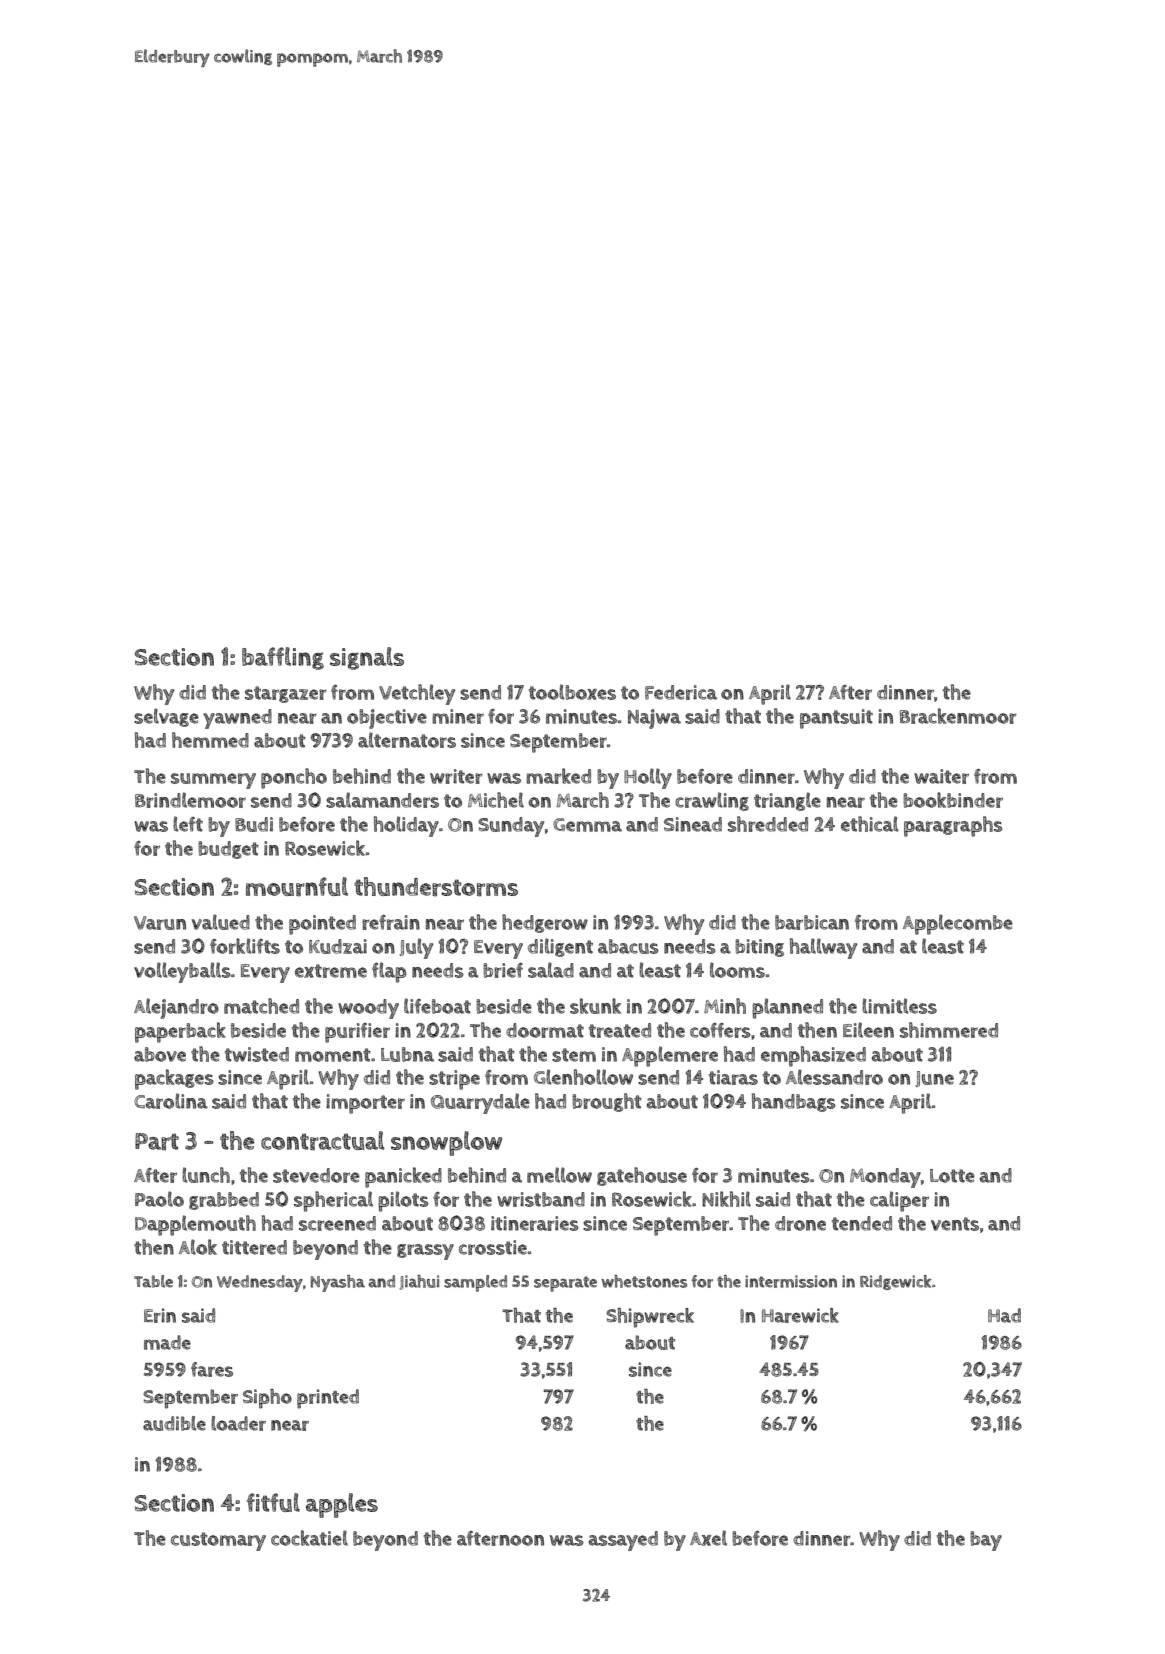  What do you see at coordinates (283, 658) in the screenshot?
I see `baffling` at bounding box center [283, 658].
